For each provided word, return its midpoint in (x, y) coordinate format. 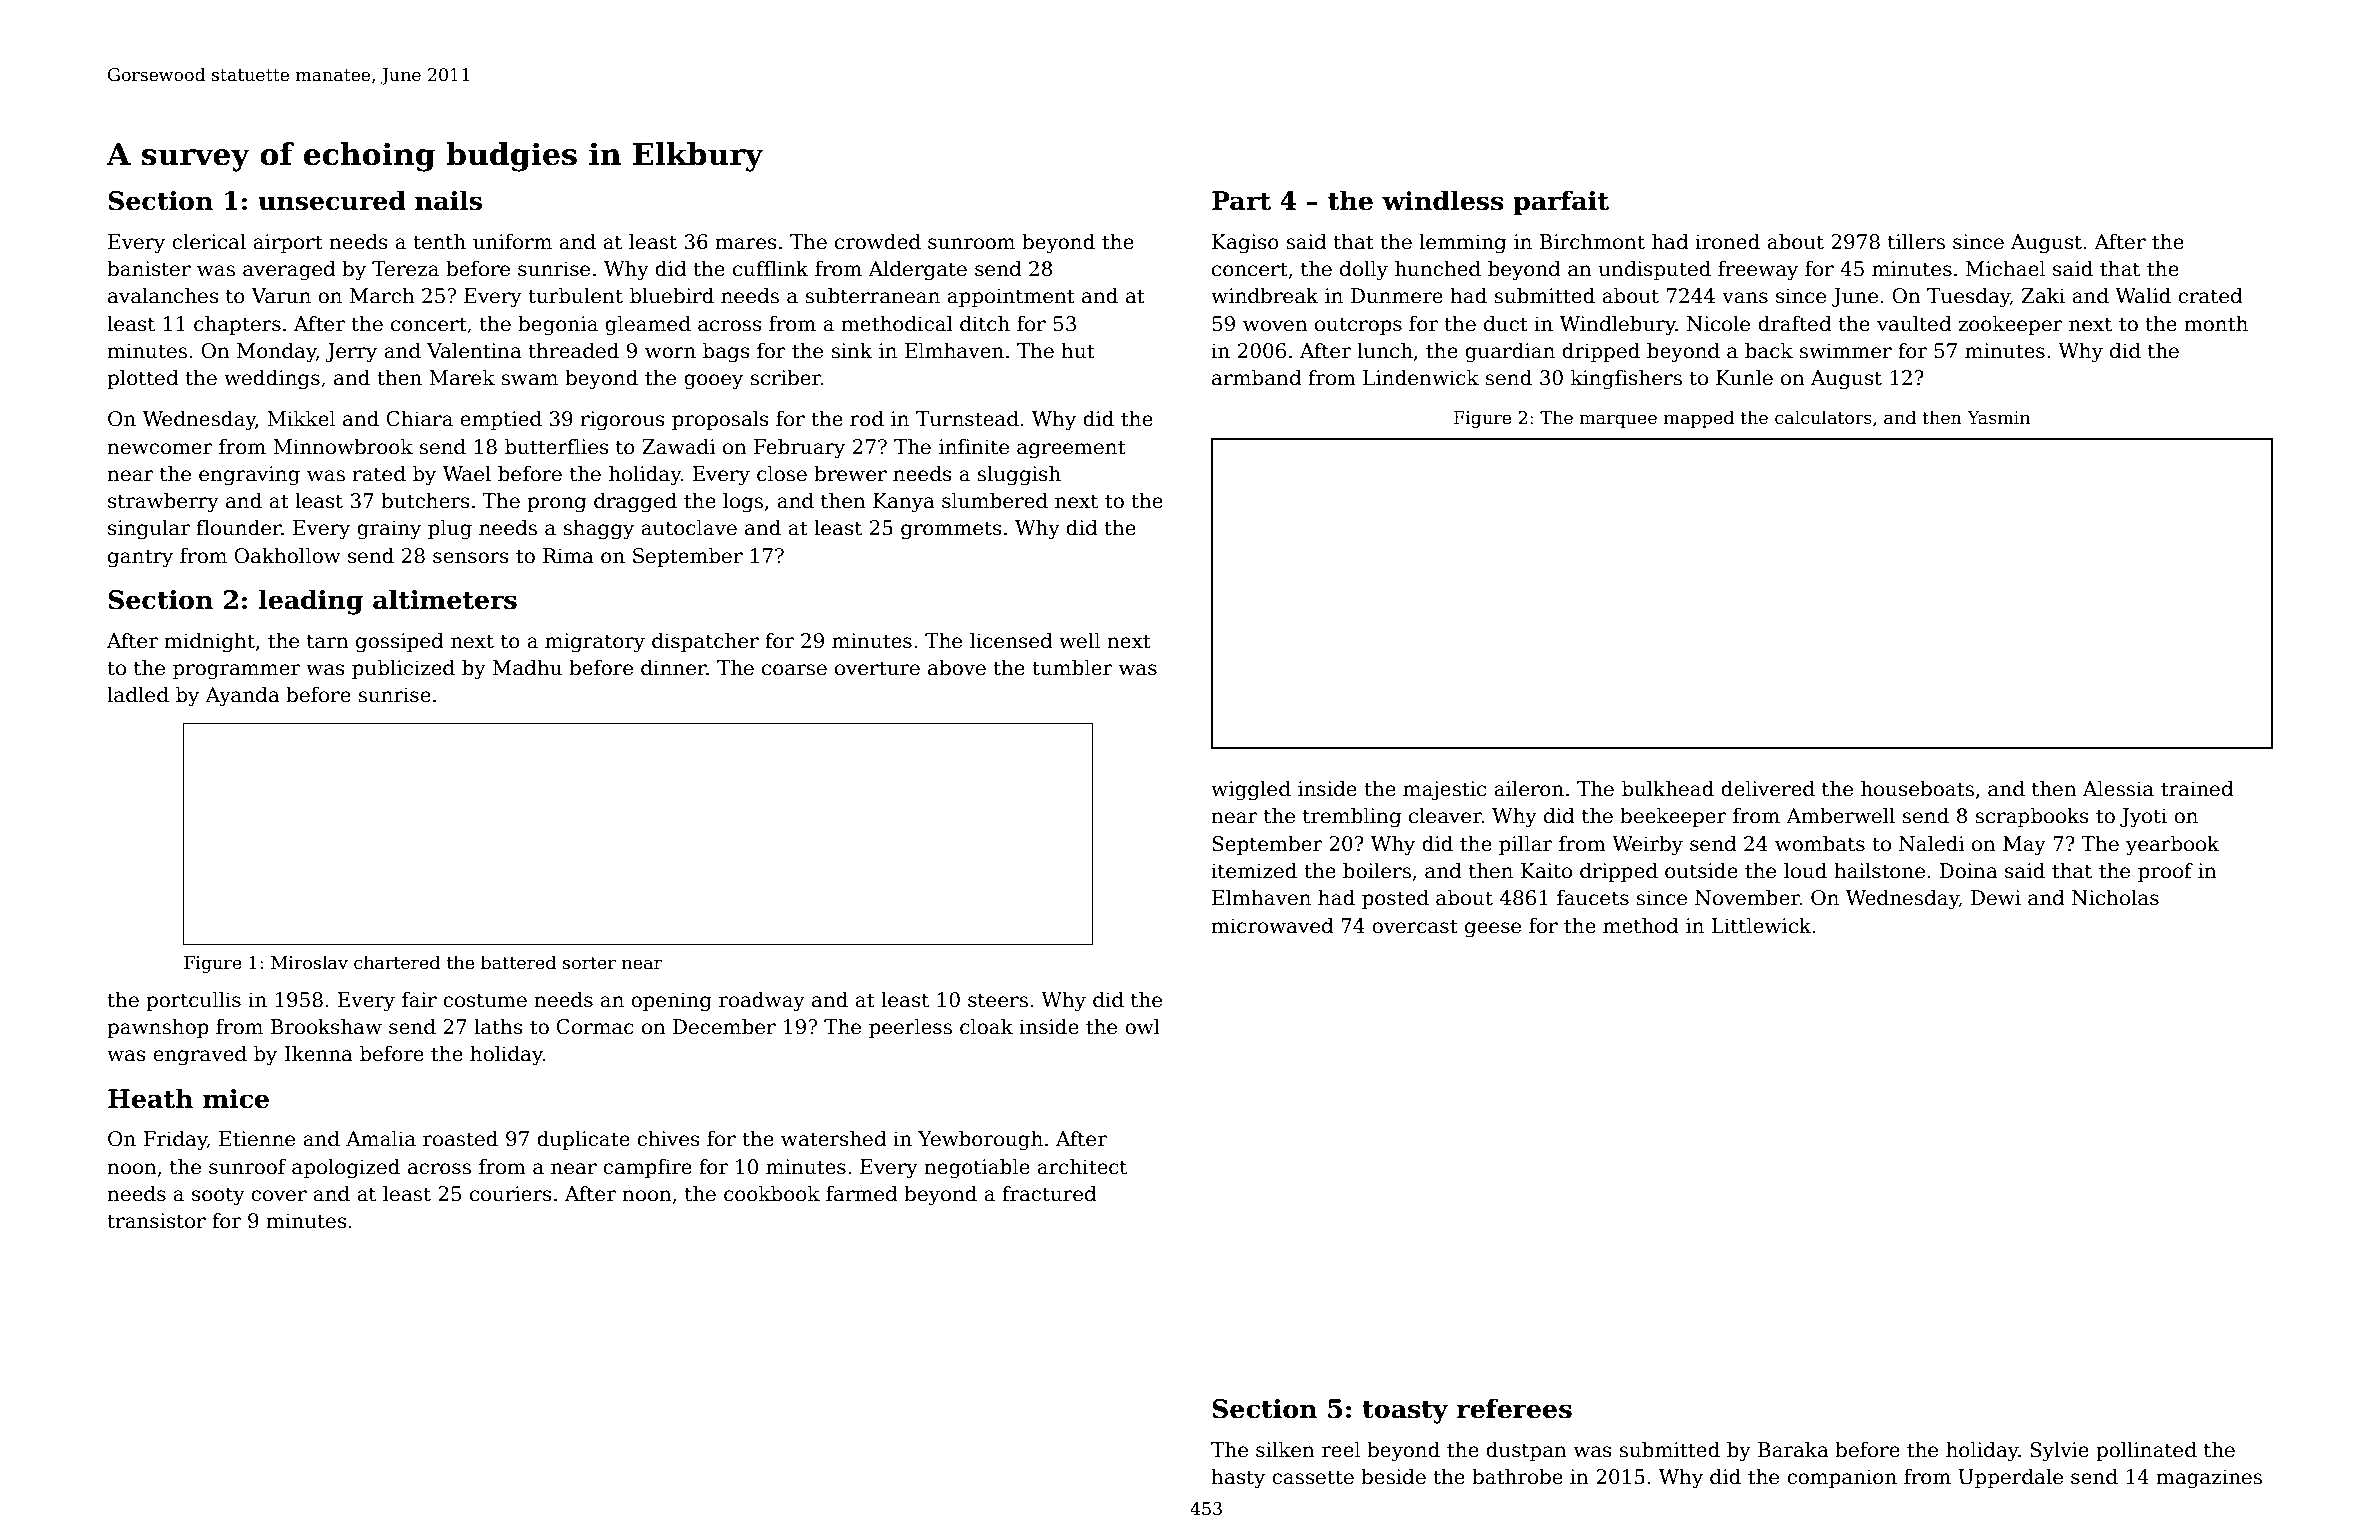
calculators (1823, 417)
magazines (2209, 1479)
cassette (1313, 1477)
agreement (1071, 449)
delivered (1768, 788)
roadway (762, 1001)
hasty (1238, 1478)
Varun (281, 296)
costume (485, 1000)
